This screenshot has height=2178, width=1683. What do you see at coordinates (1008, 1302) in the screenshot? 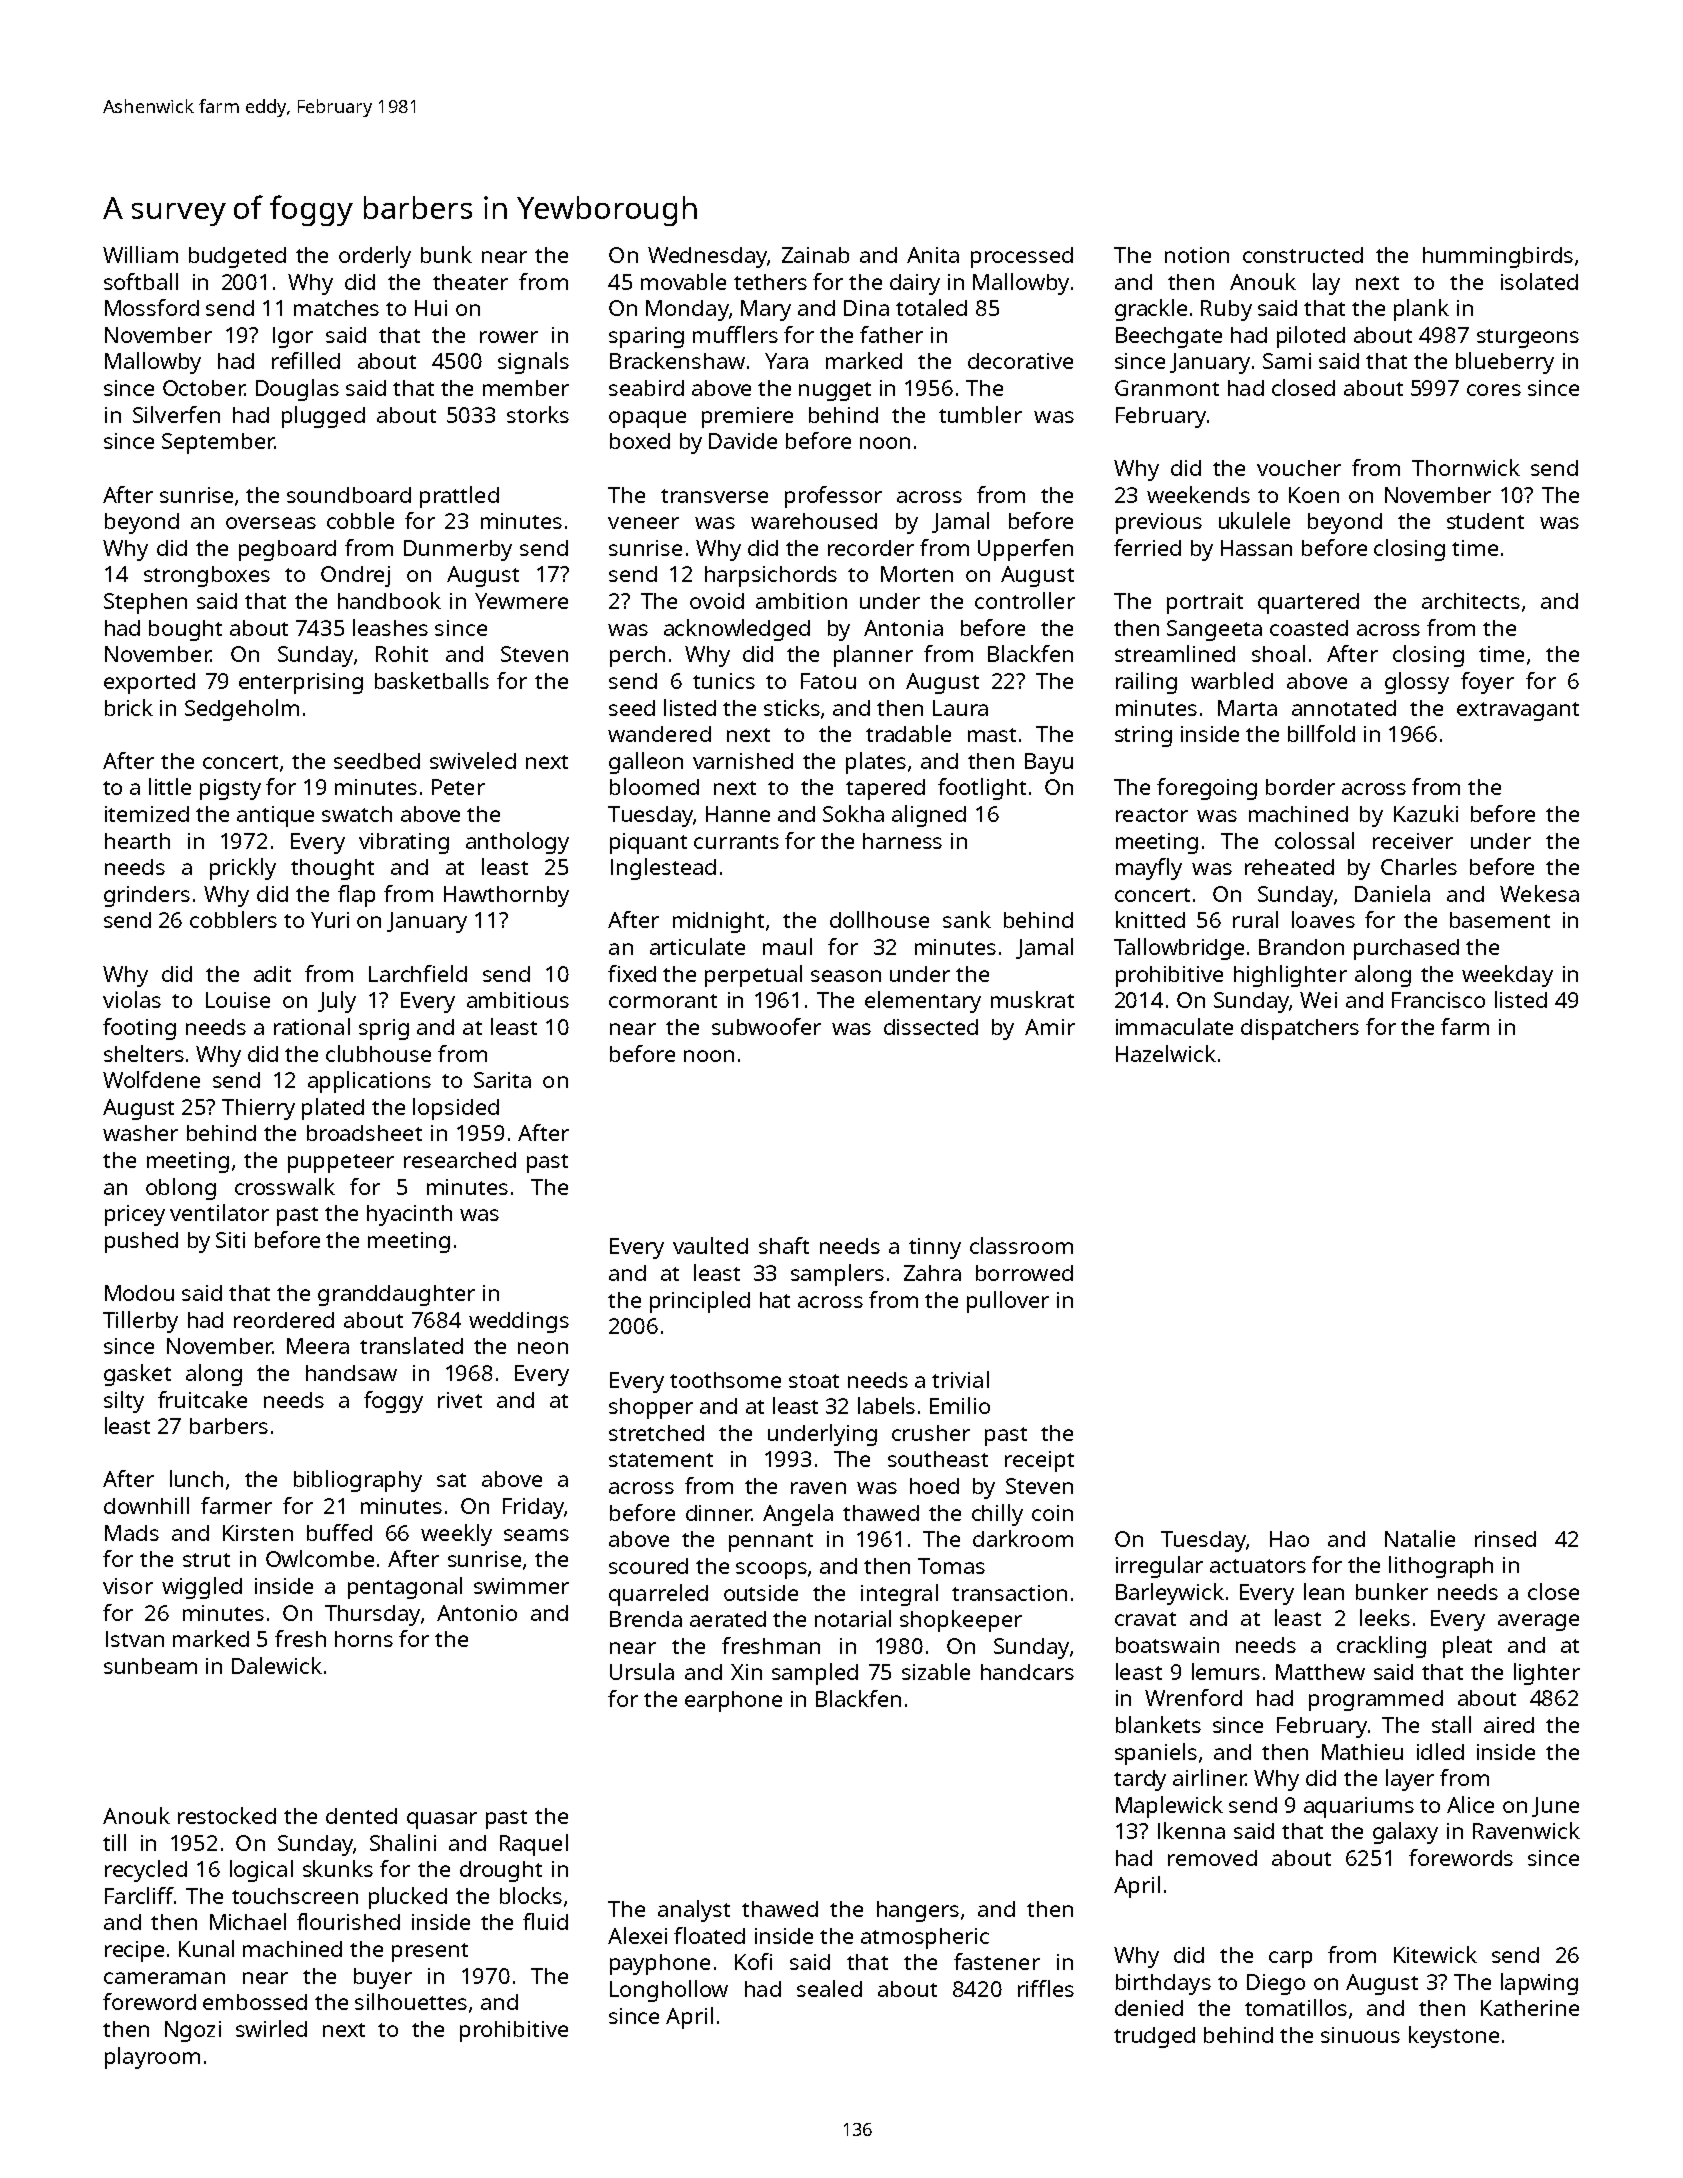
I see `pullover` at bounding box center [1008, 1302].
